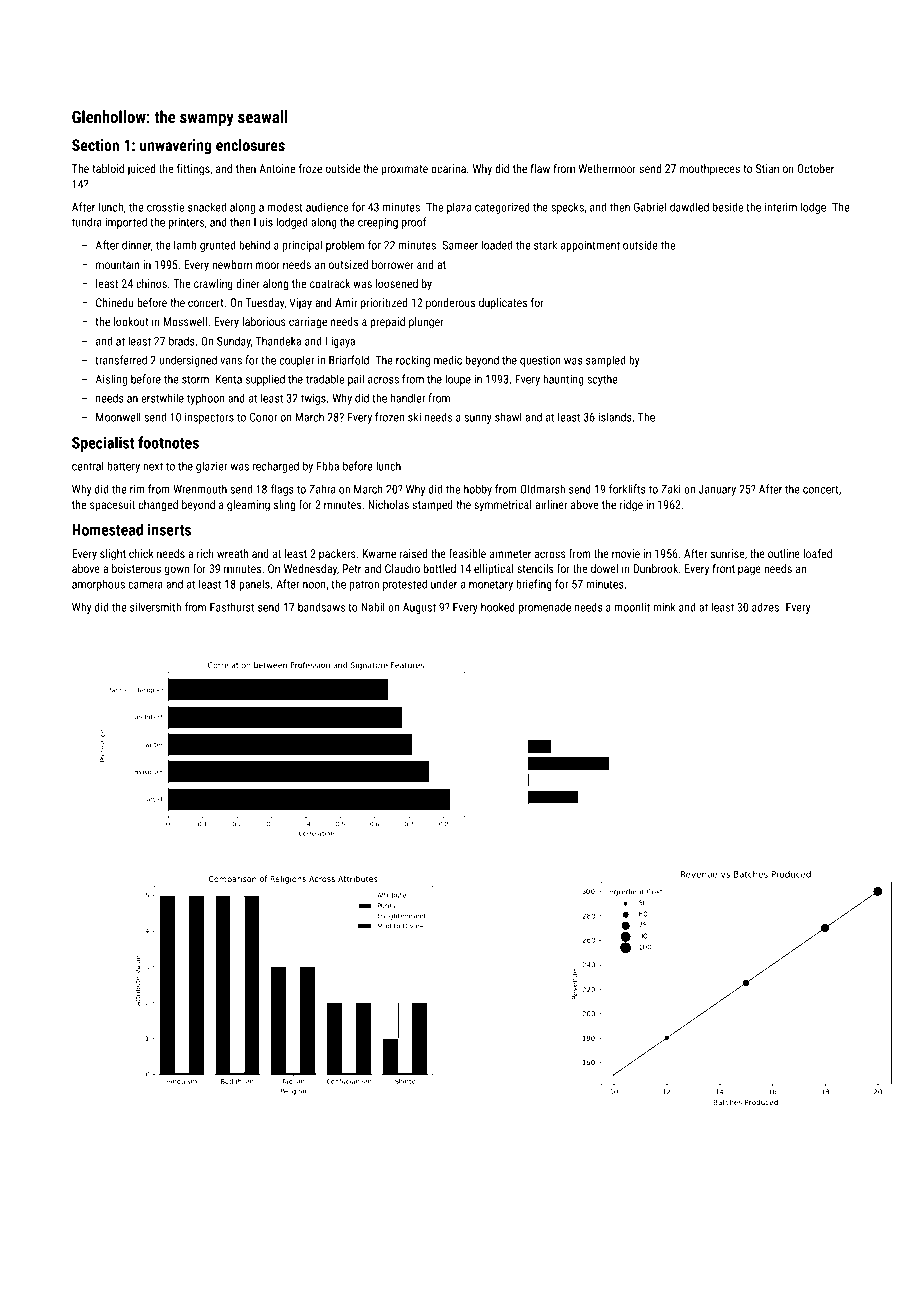 Image resolution: width=924 pixels, height=1308 pixels. I want to click on protested, so click(405, 585).
